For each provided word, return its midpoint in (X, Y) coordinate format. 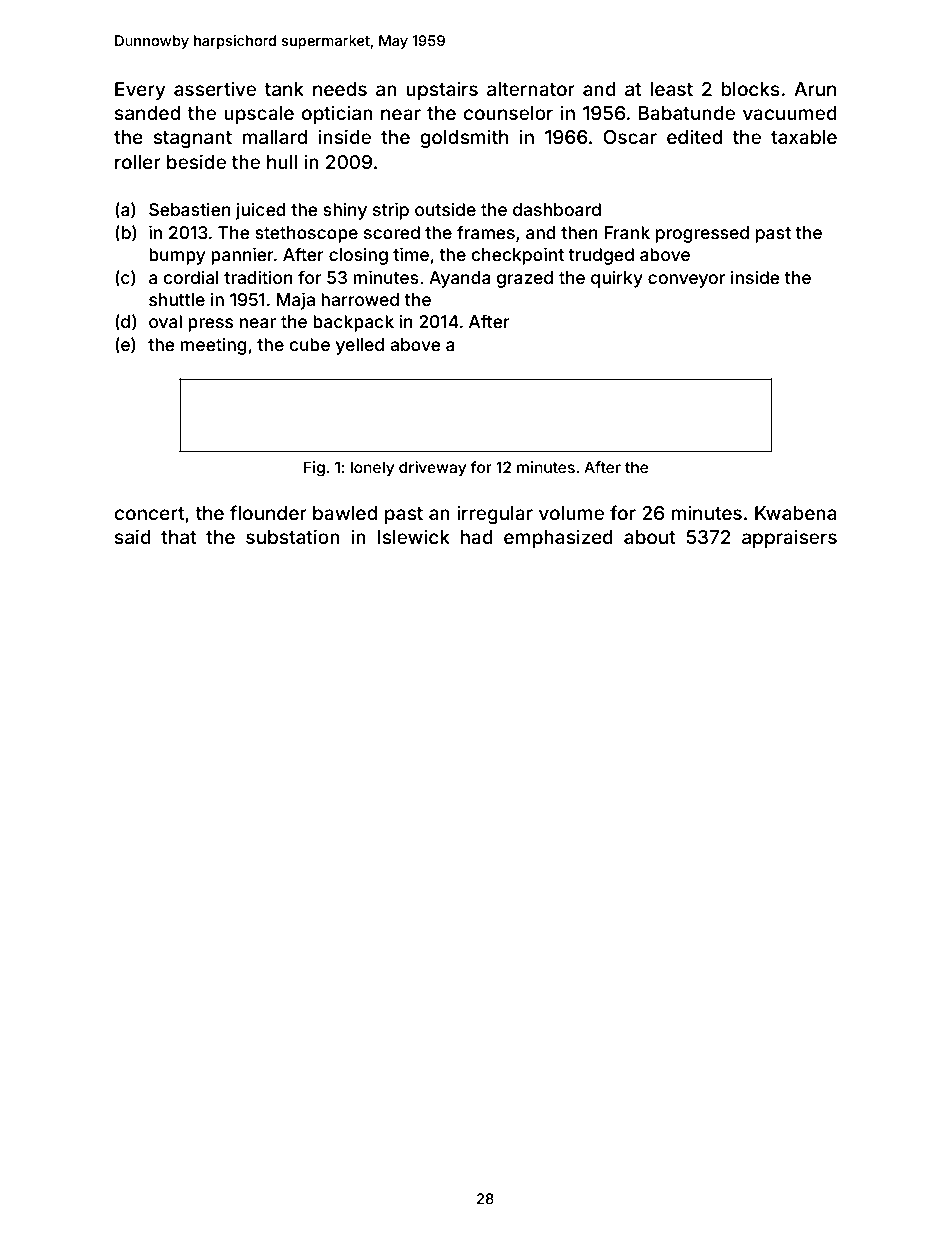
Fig (314, 469)
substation (293, 536)
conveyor (686, 281)
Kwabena (795, 513)
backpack (353, 323)
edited (694, 136)
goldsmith (464, 138)
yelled (360, 346)
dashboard (557, 209)
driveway (432, 468)
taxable (804, 137)
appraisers (789, 538)
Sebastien (190, 209)
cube (309, 344)
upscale (259, 115)
